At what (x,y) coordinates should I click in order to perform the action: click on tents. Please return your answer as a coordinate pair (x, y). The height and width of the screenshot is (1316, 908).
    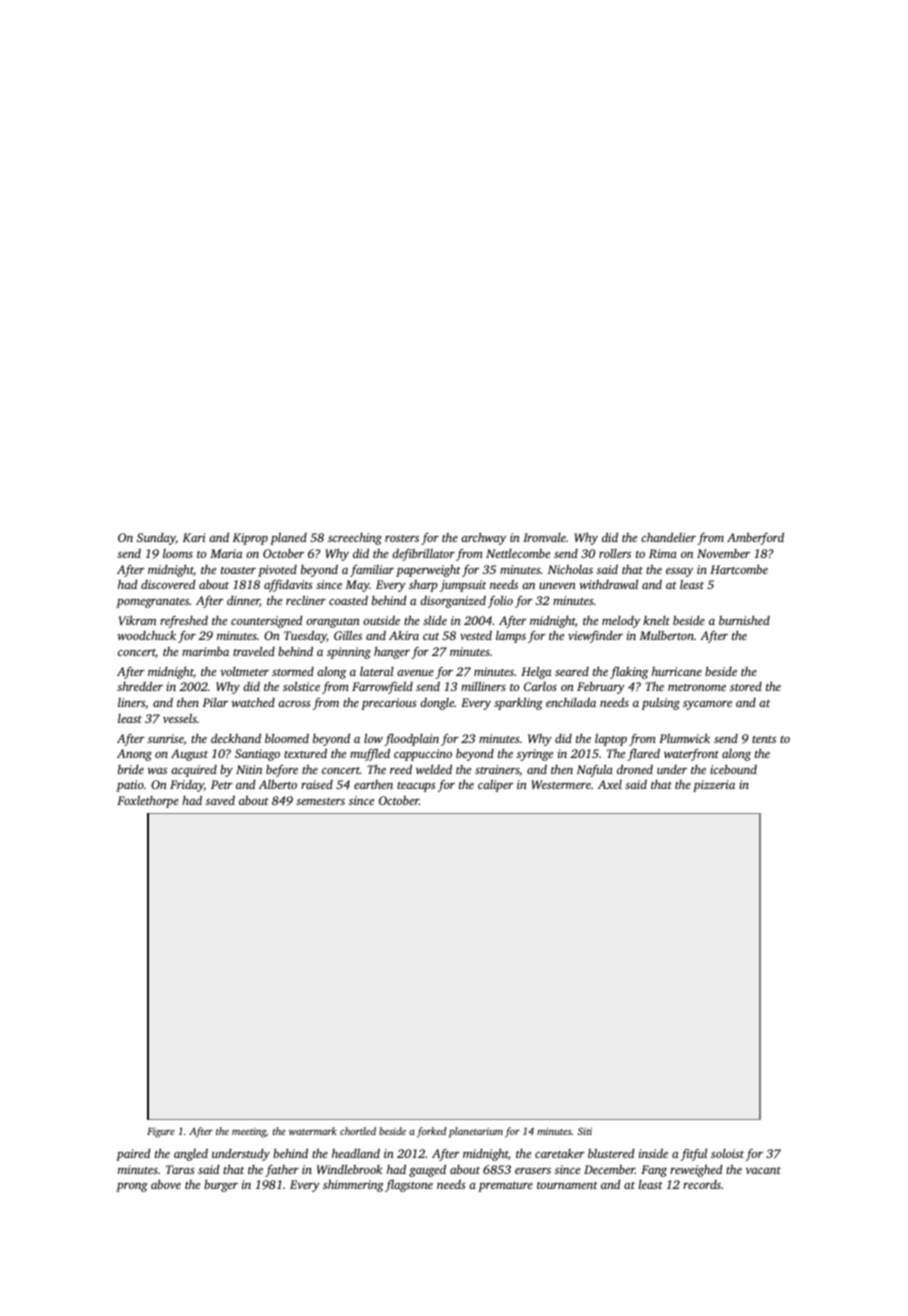
    Looking at the image, I should click on (764, 739).
